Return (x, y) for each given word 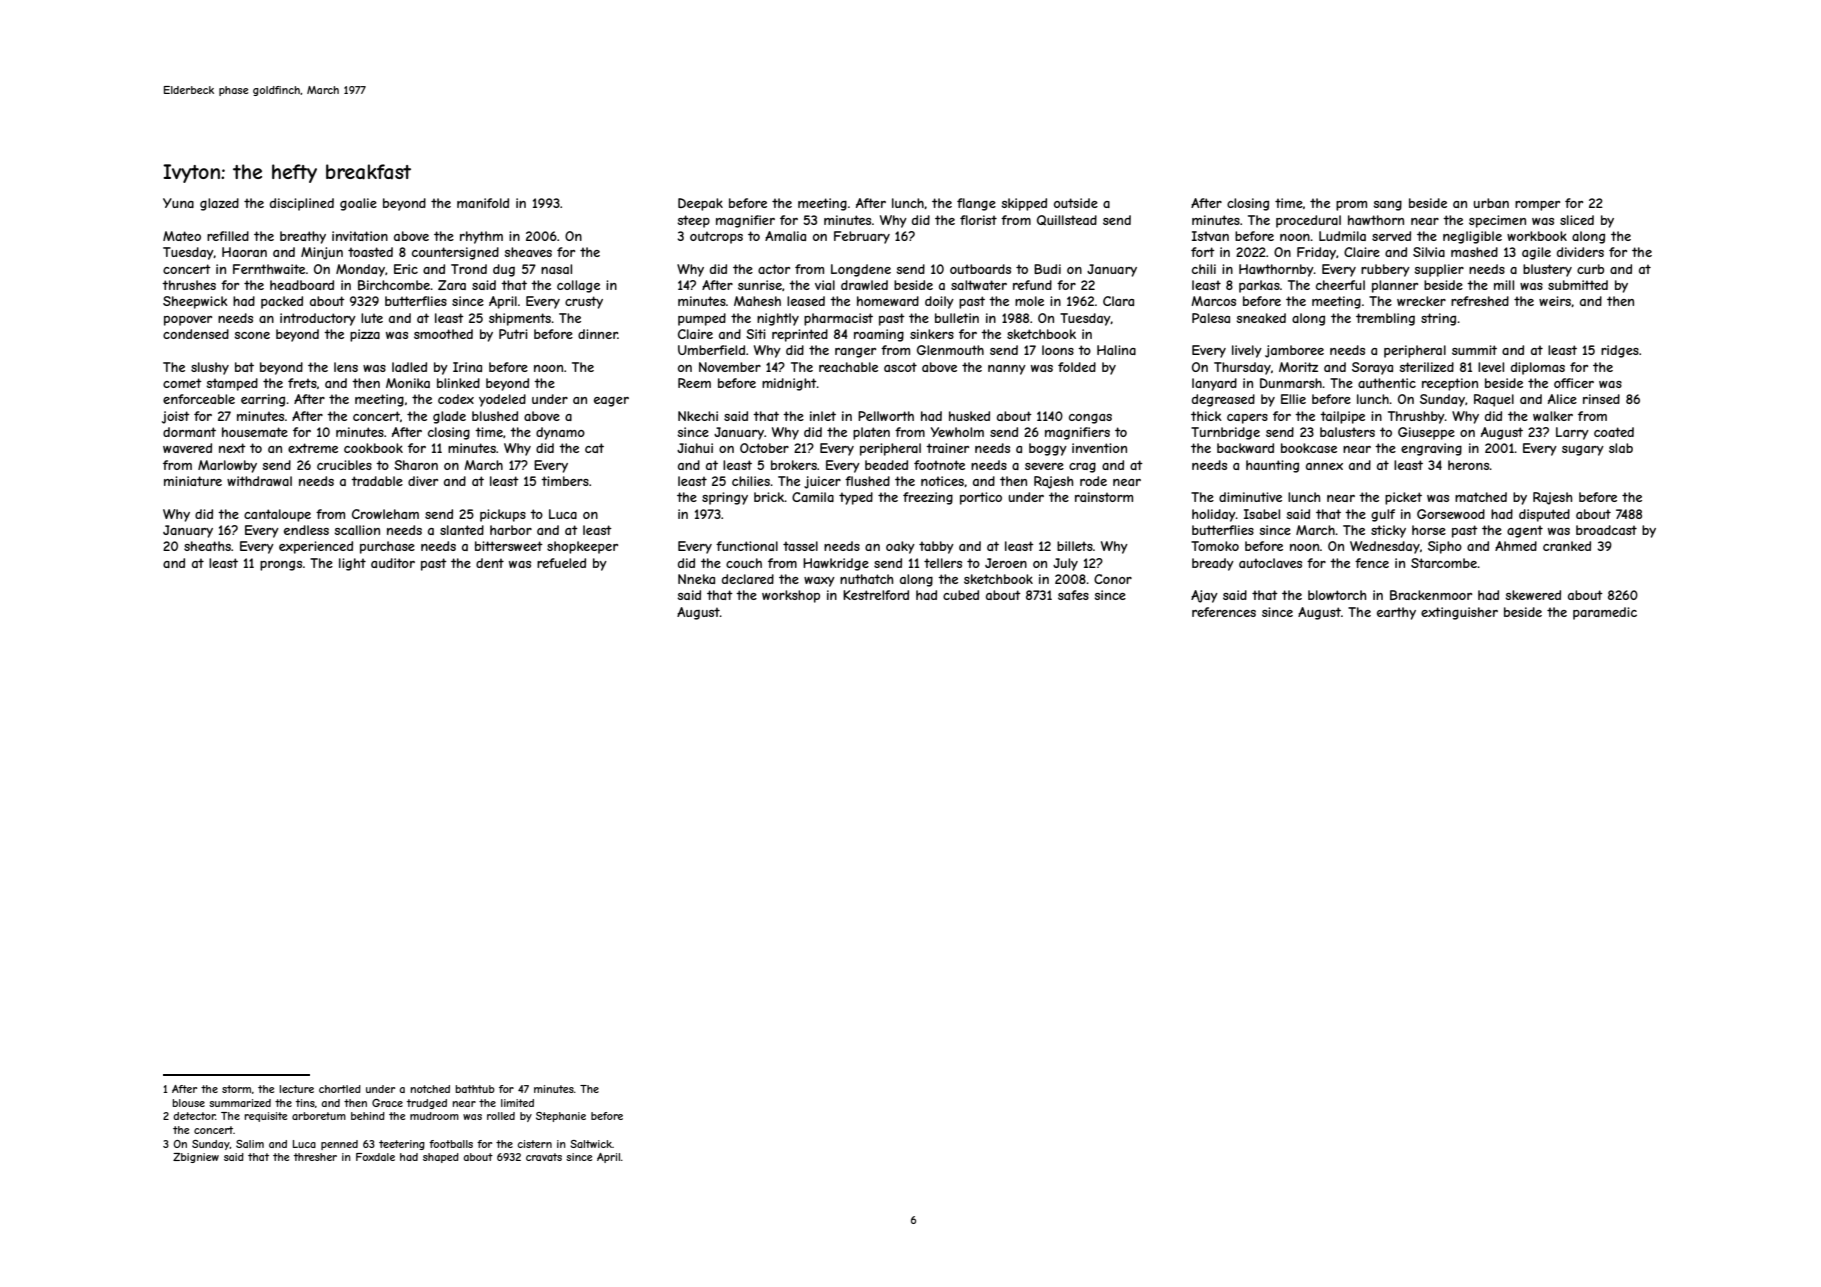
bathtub (475, 1089)
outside (1076, 203)
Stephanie (561, 1117)
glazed (219, 204)
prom (1351, 206)
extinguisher (1459, 613)
